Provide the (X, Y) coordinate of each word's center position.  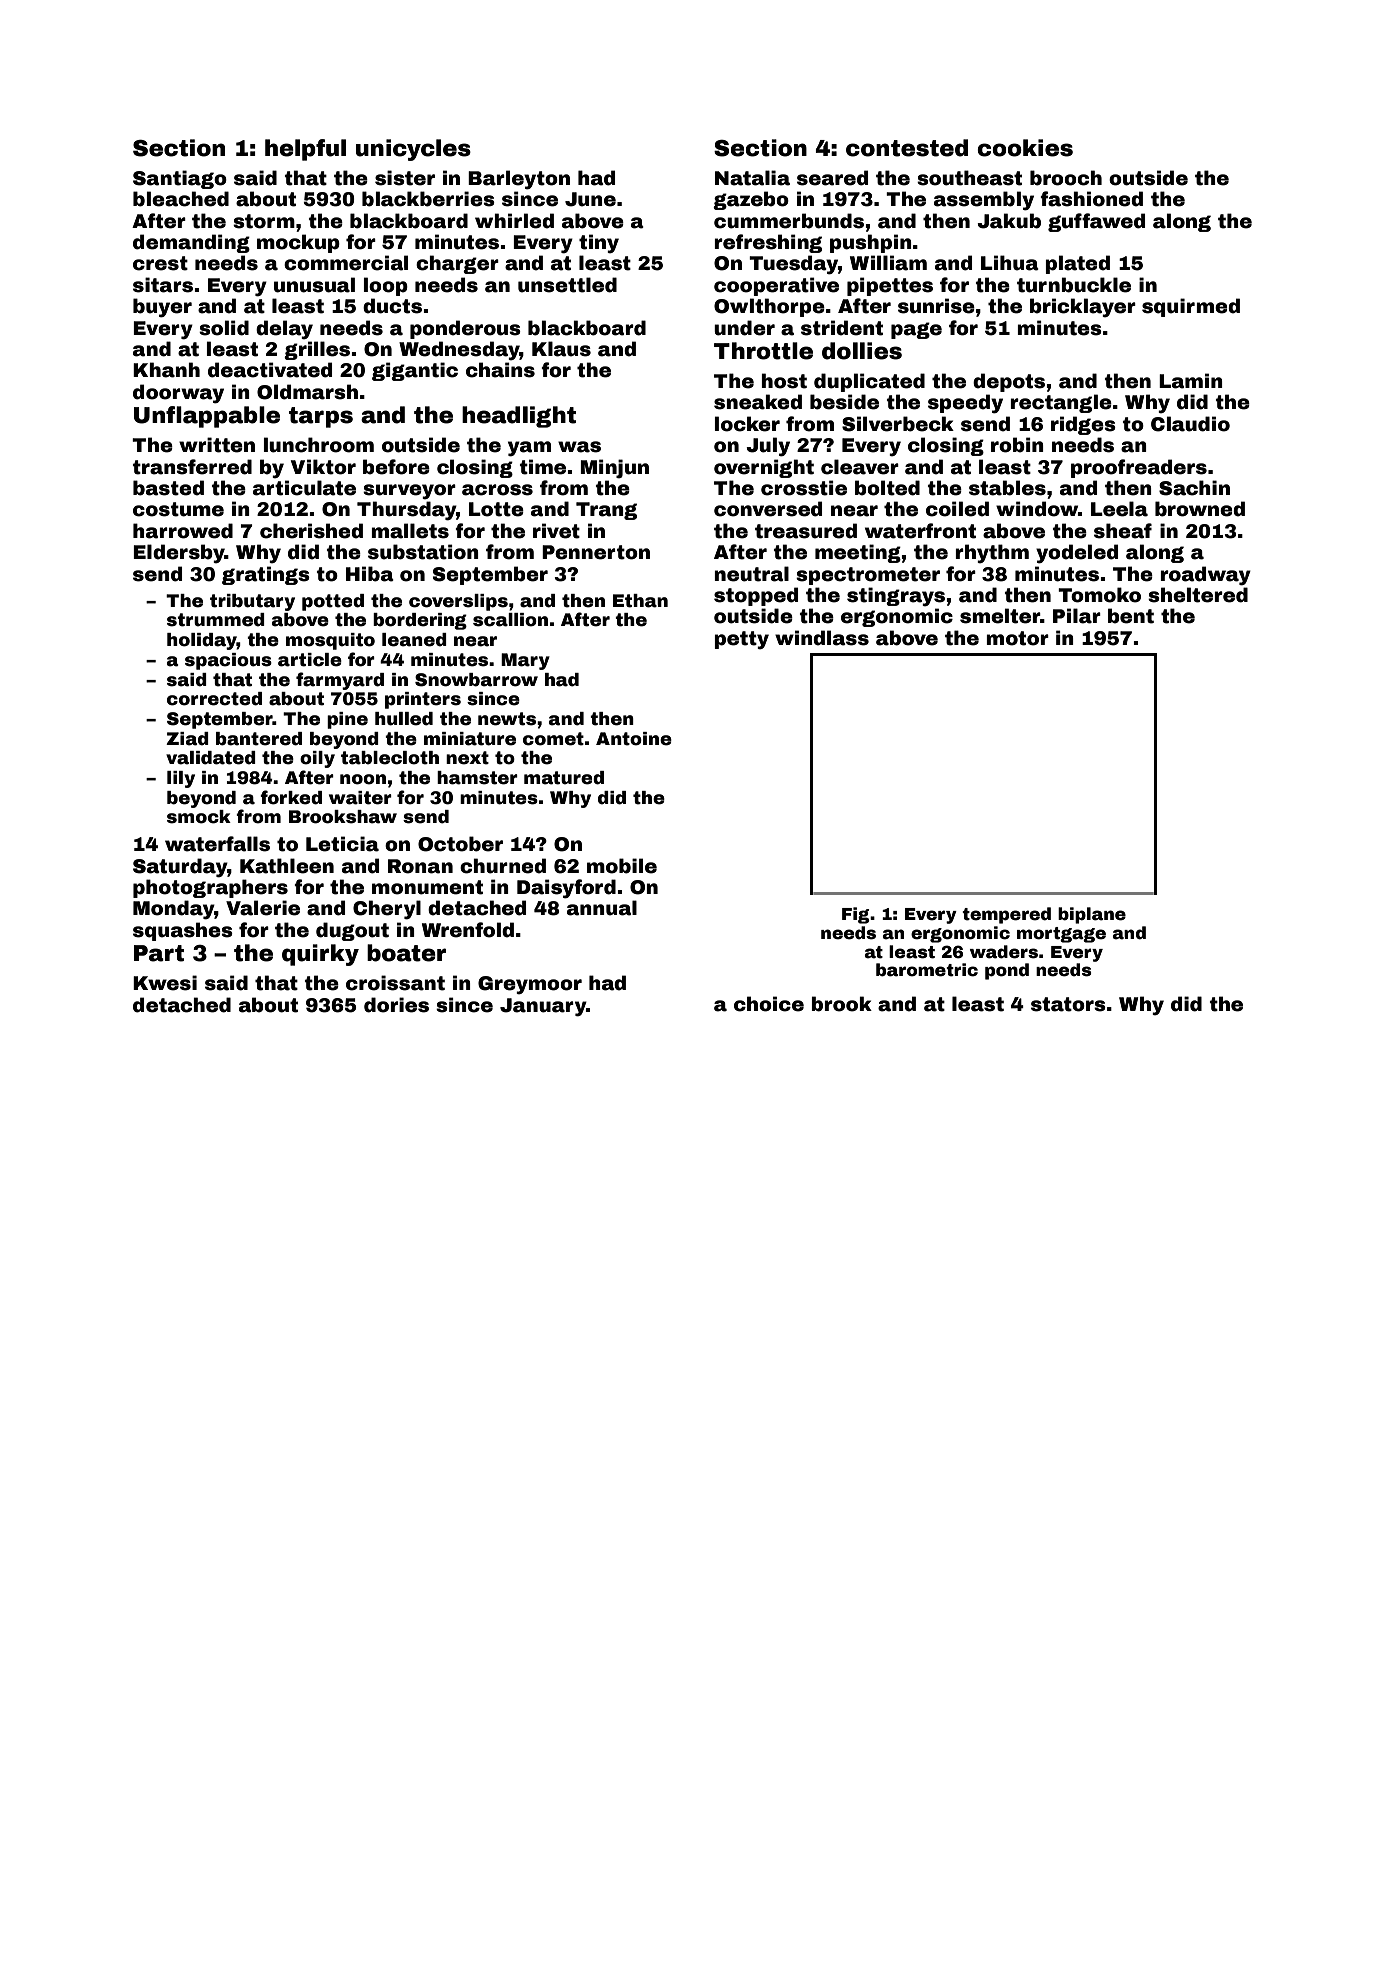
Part (159, 953)
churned (503, 866)
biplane (1092, 915)
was (579, 447)
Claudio (1190, 424)
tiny (599, 243)
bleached (181, 199)
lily (181, 779)
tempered (1006, 915)
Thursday (406, 511)
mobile (622, 866)
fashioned (1091, 199)
